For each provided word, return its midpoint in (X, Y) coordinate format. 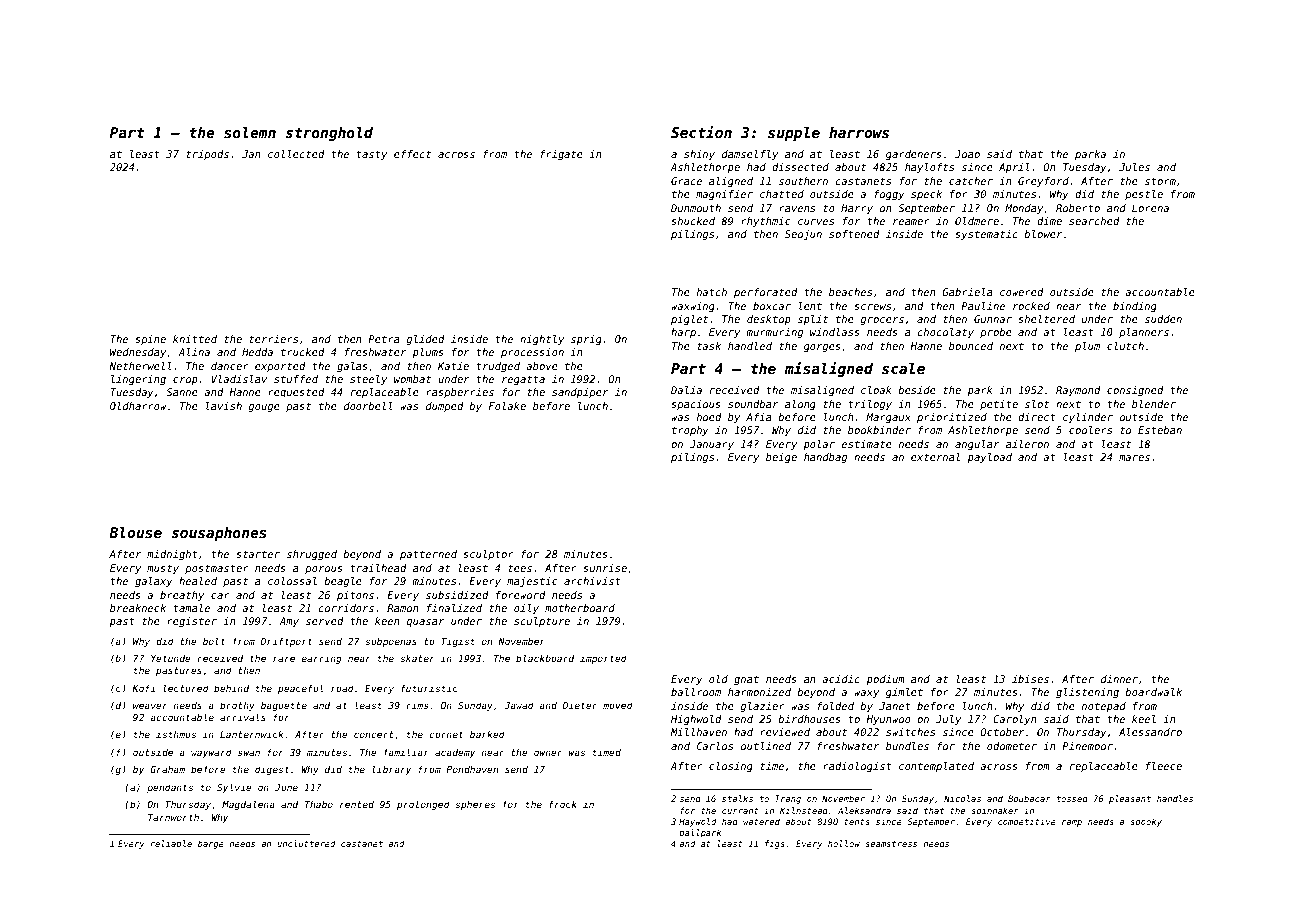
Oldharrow (138, 406)
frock (562, 804)
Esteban (1160, 430)
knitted (195, 339)
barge (211, 844)
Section (701, 132)
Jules (1134, 167)
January (712, 445)
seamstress (891, 844)
